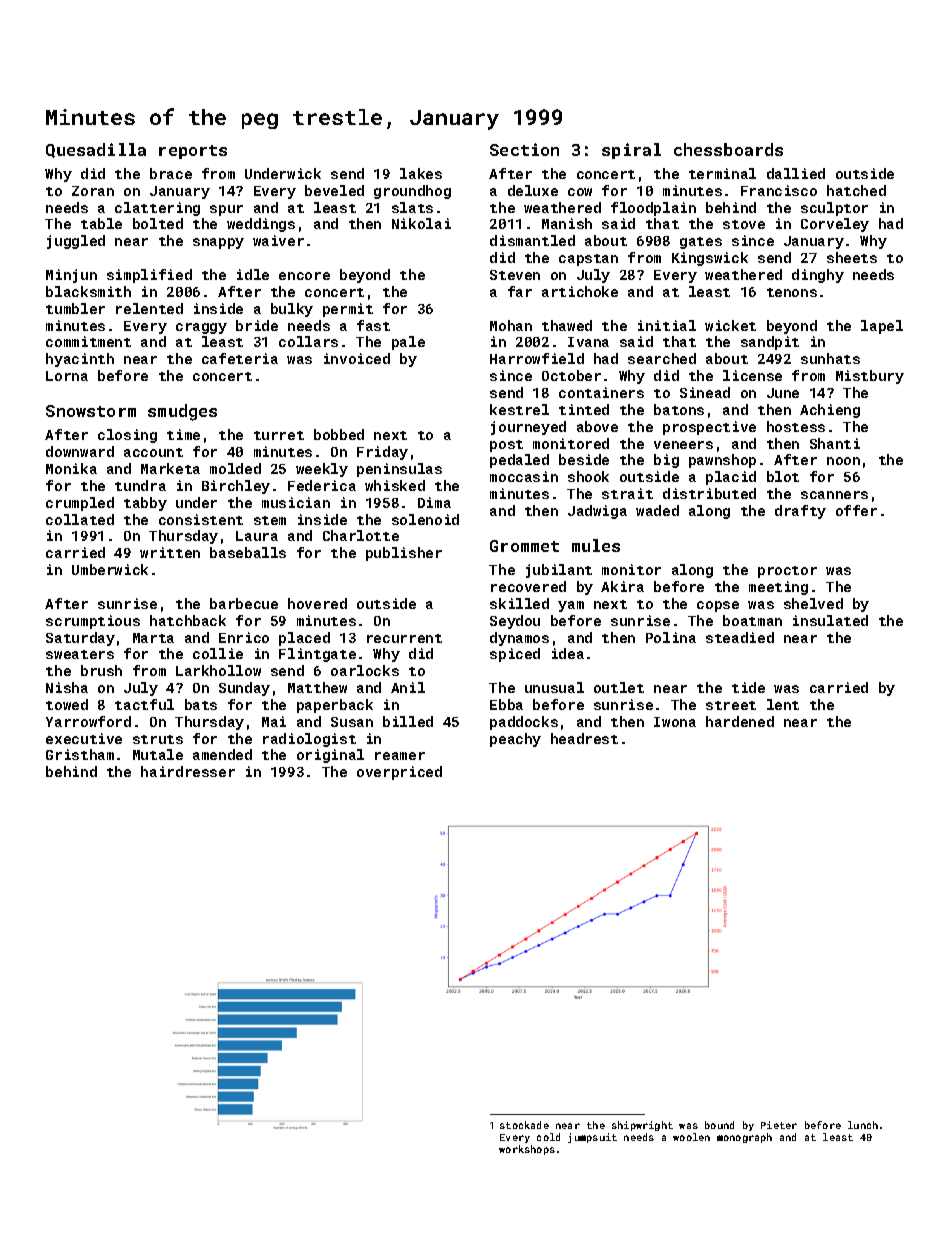  Describe the element at coordinates (619, 687) in the image. I see `outlet` at that location.
